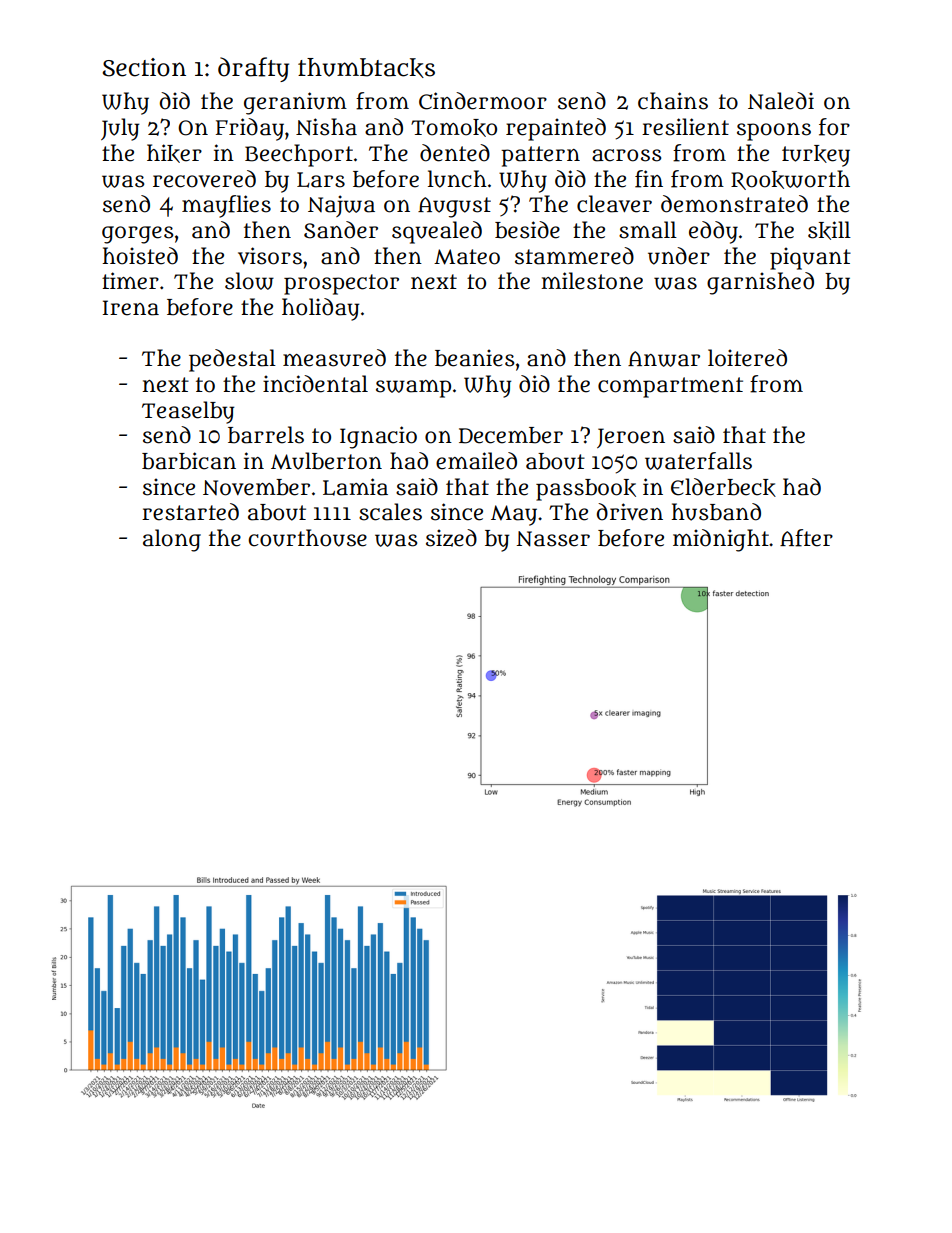  I want to click on passbook, so click(586, 490).
